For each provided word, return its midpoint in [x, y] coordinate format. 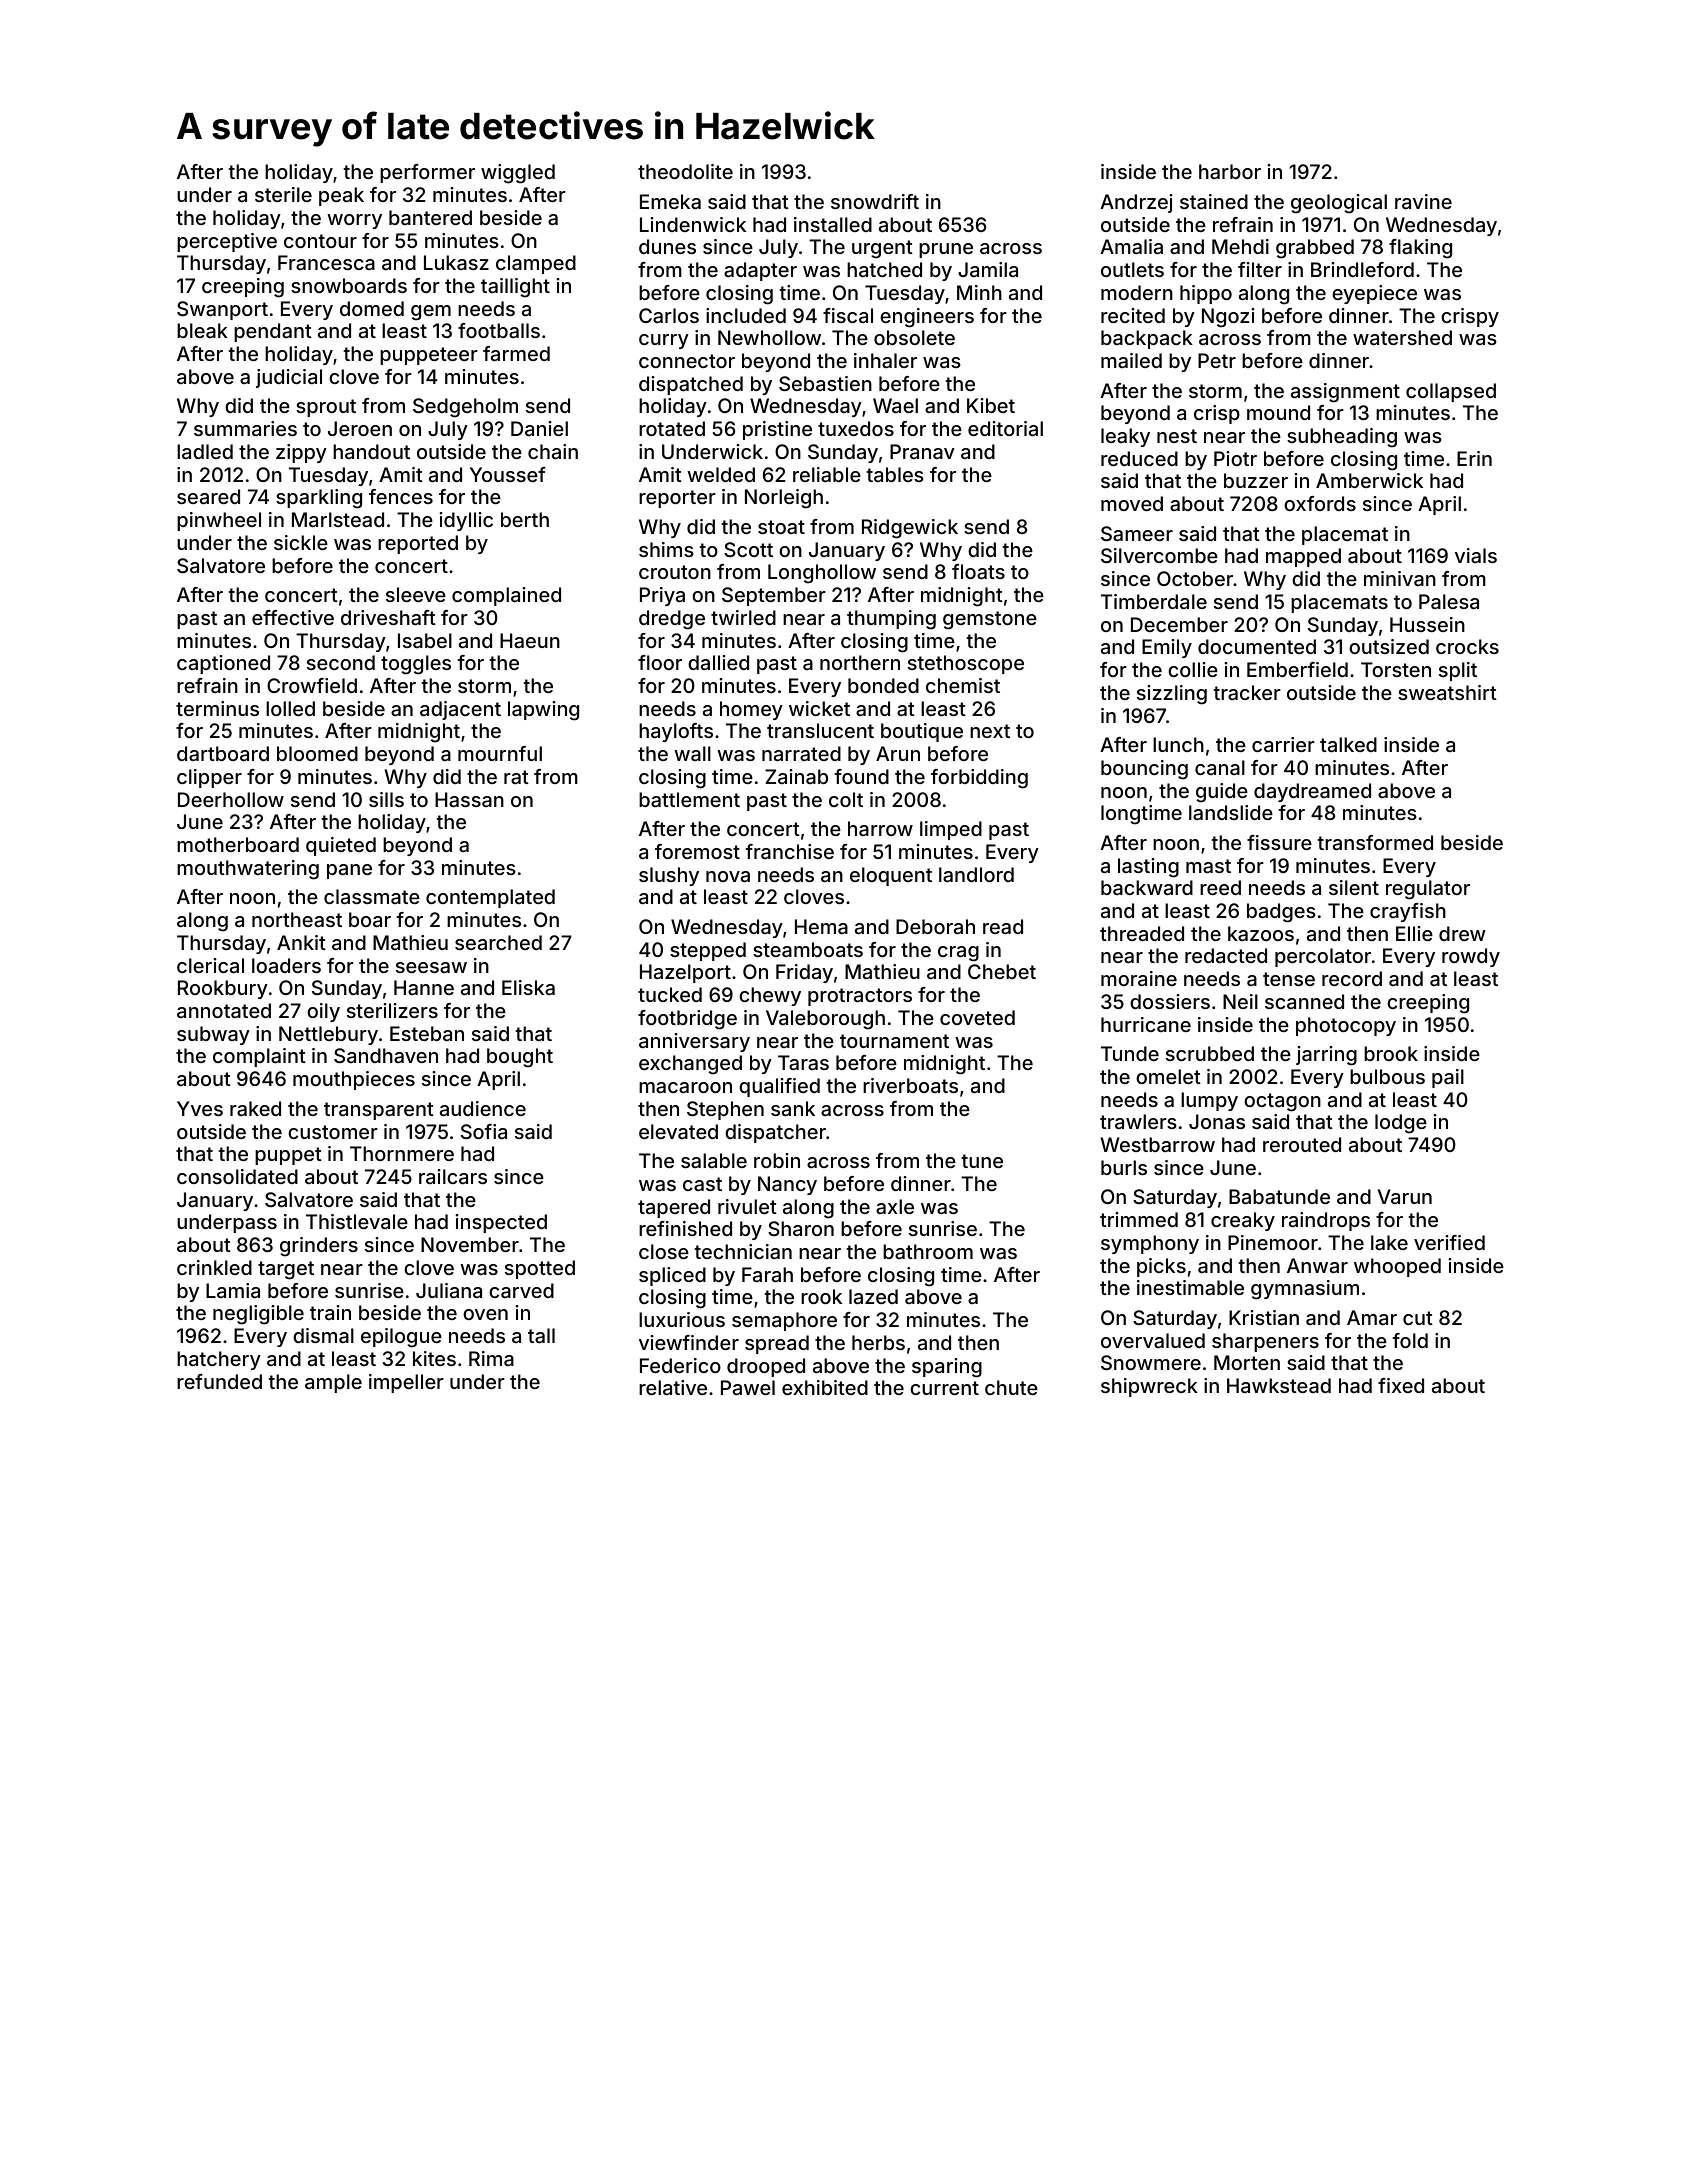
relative [673, 1387]
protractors [860, 997]
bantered [430, 217]
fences [401, 496]
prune [946, 250]
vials [1476, 555]
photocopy [1346, 1026]
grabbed [1315, 249]
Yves [200, 1108]
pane [349, 871]
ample [333, 1383]
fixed [1401, 1385]
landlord [976, 874]
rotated [672, 428]
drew [1462, 933]
